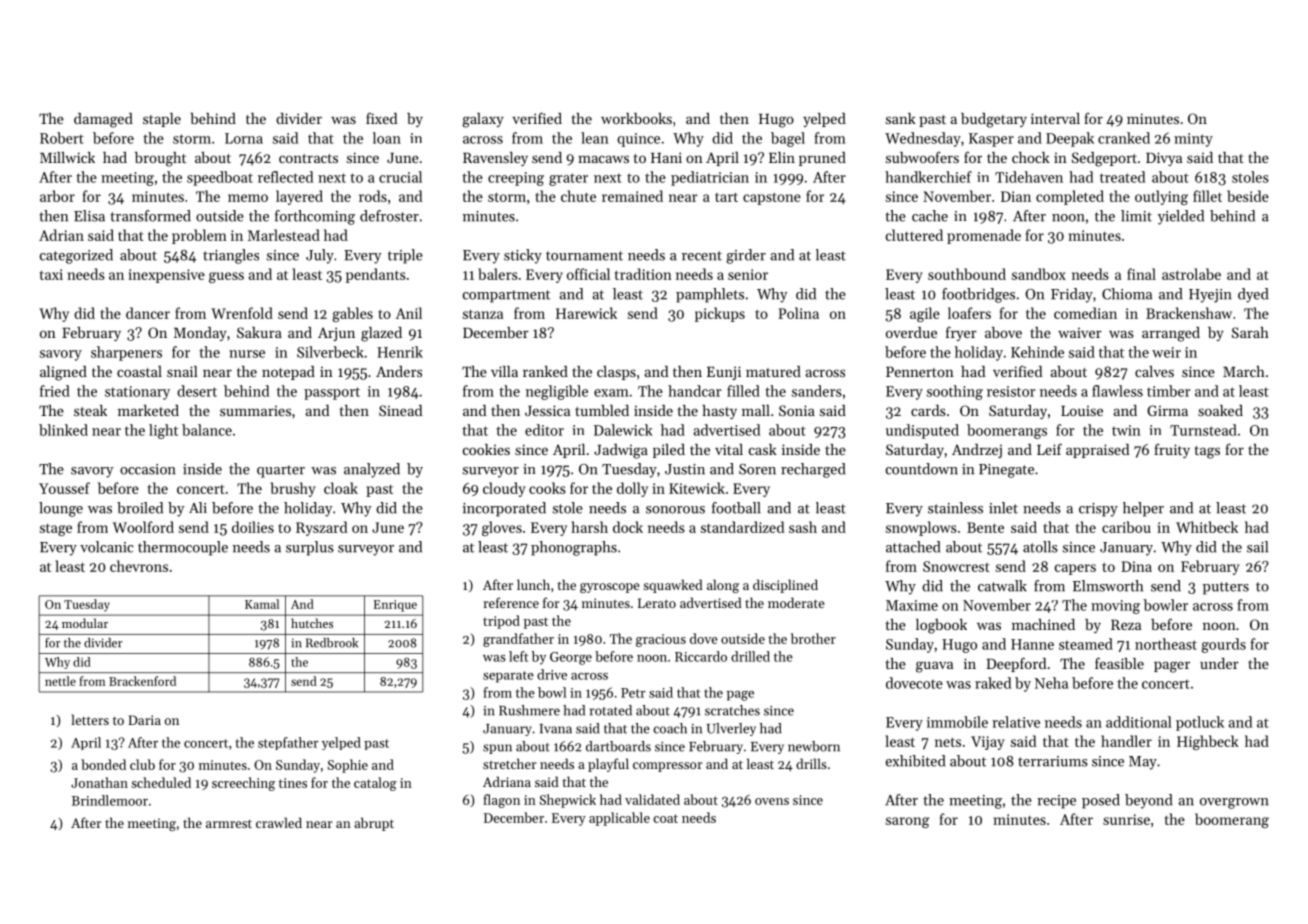  Describe the element at coordinates (636, 118) in the screenshot. I see `workbooks` at that location.
